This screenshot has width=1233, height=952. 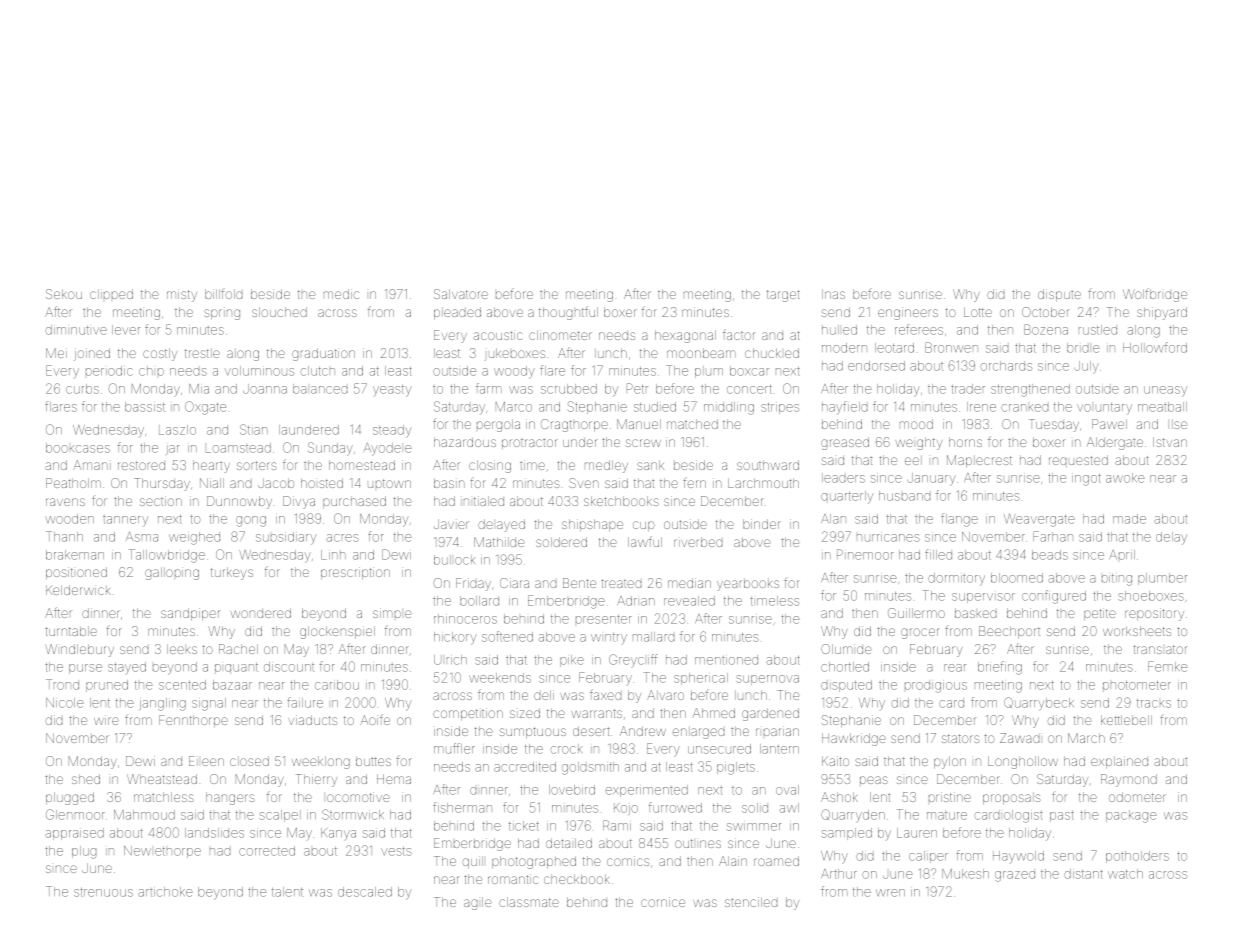 I want to click on Rachel, so click(x=238, y=649).
